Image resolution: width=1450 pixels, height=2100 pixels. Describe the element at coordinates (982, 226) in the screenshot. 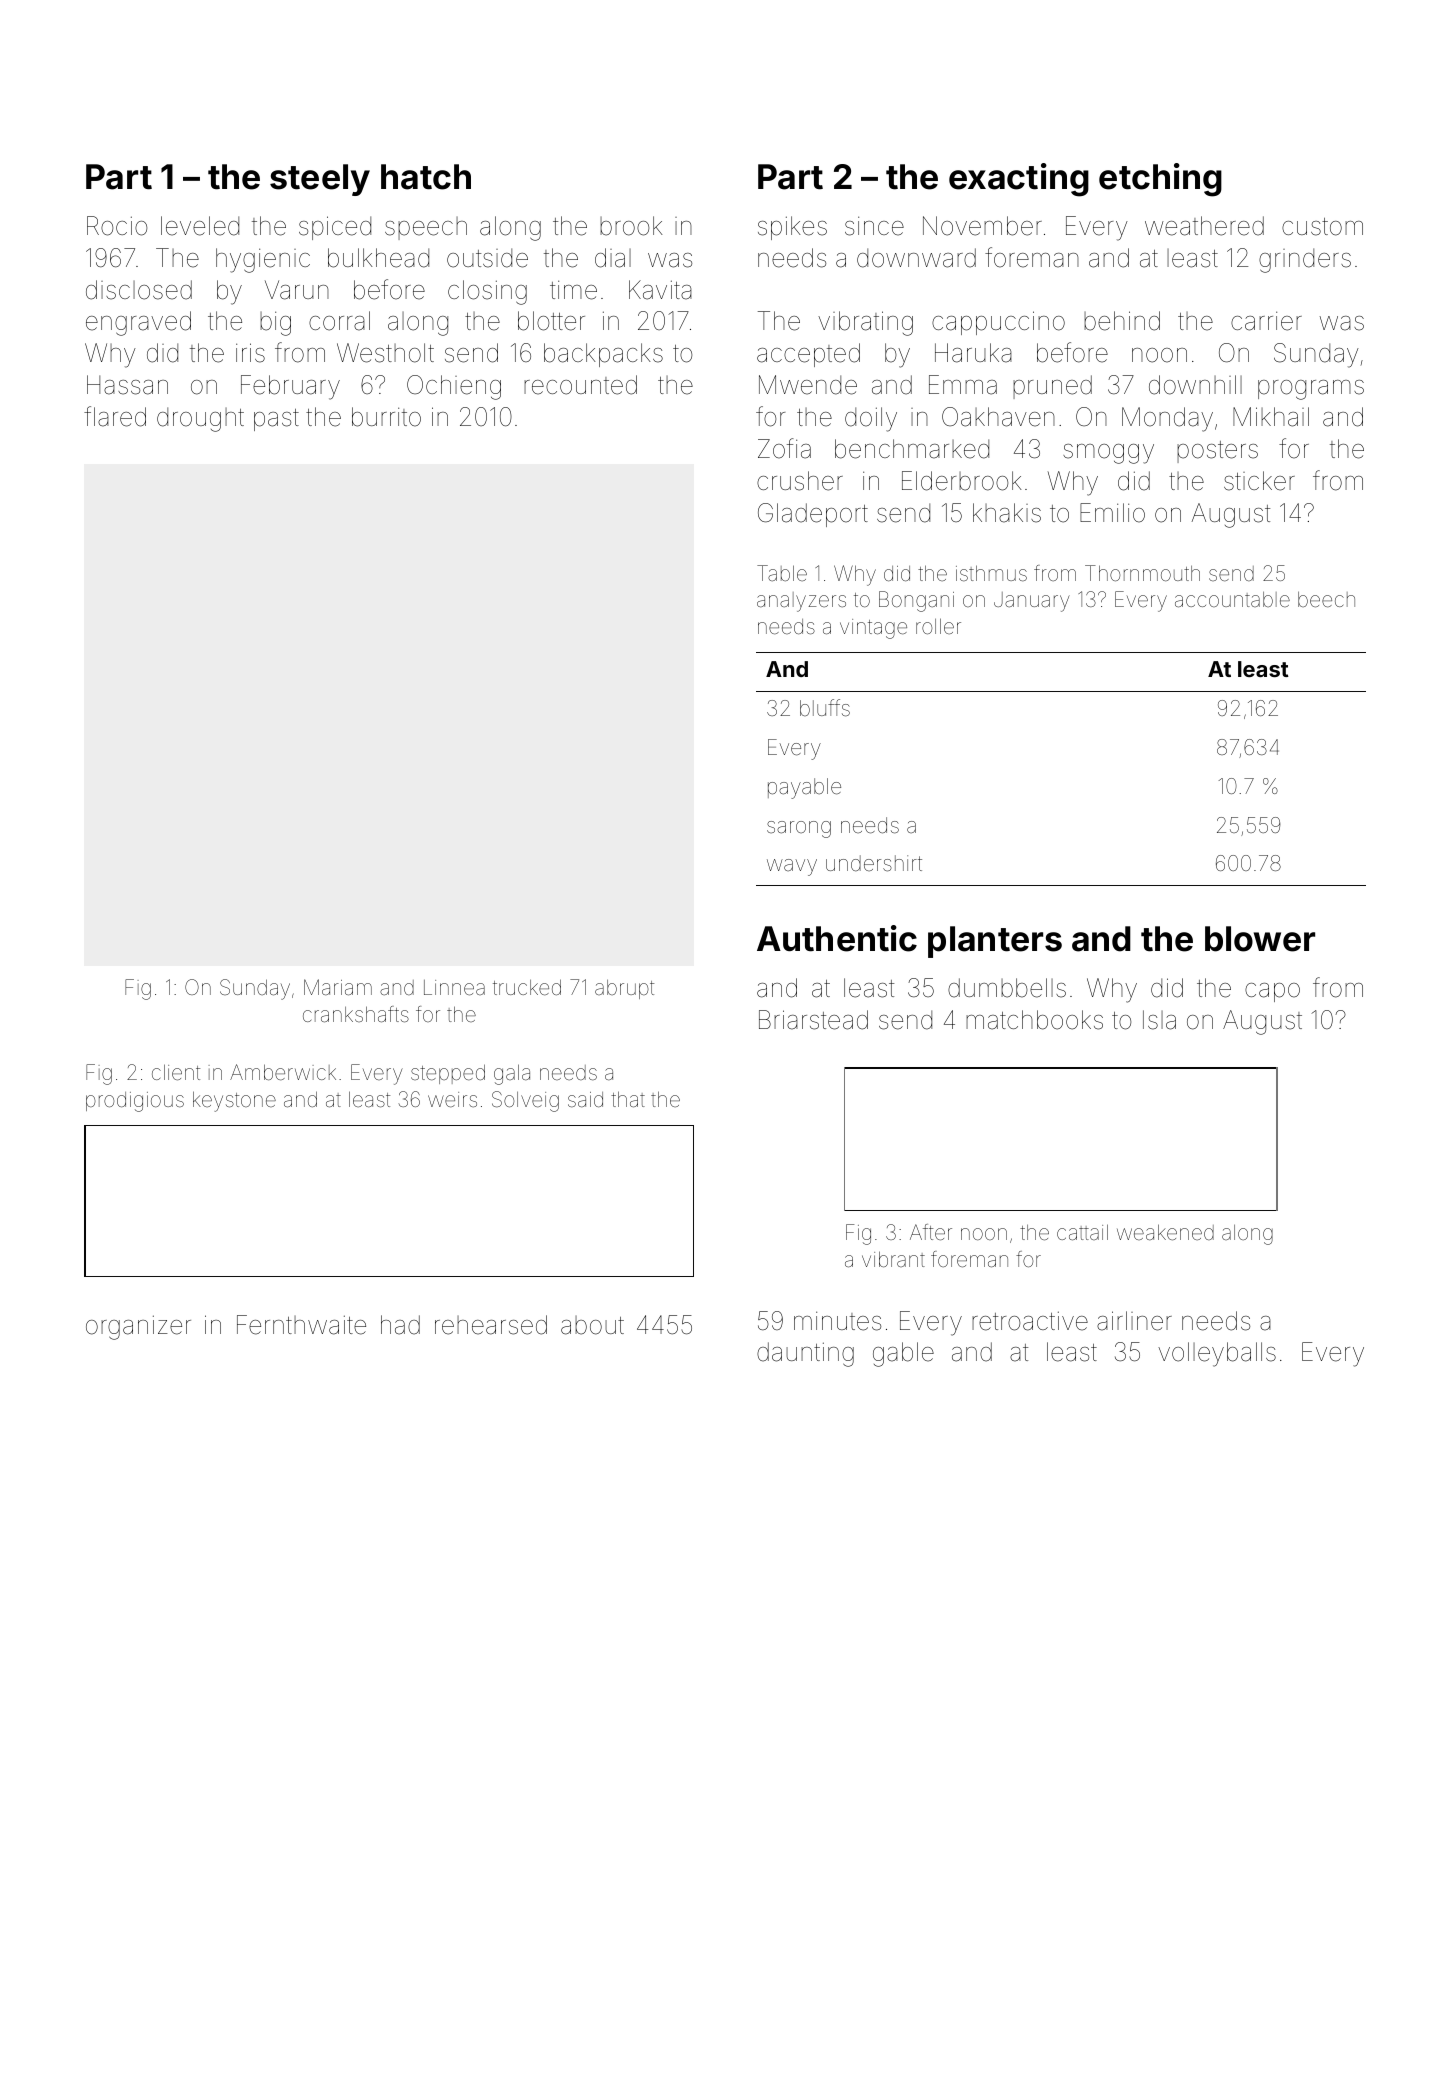

I see `November` at that location.
